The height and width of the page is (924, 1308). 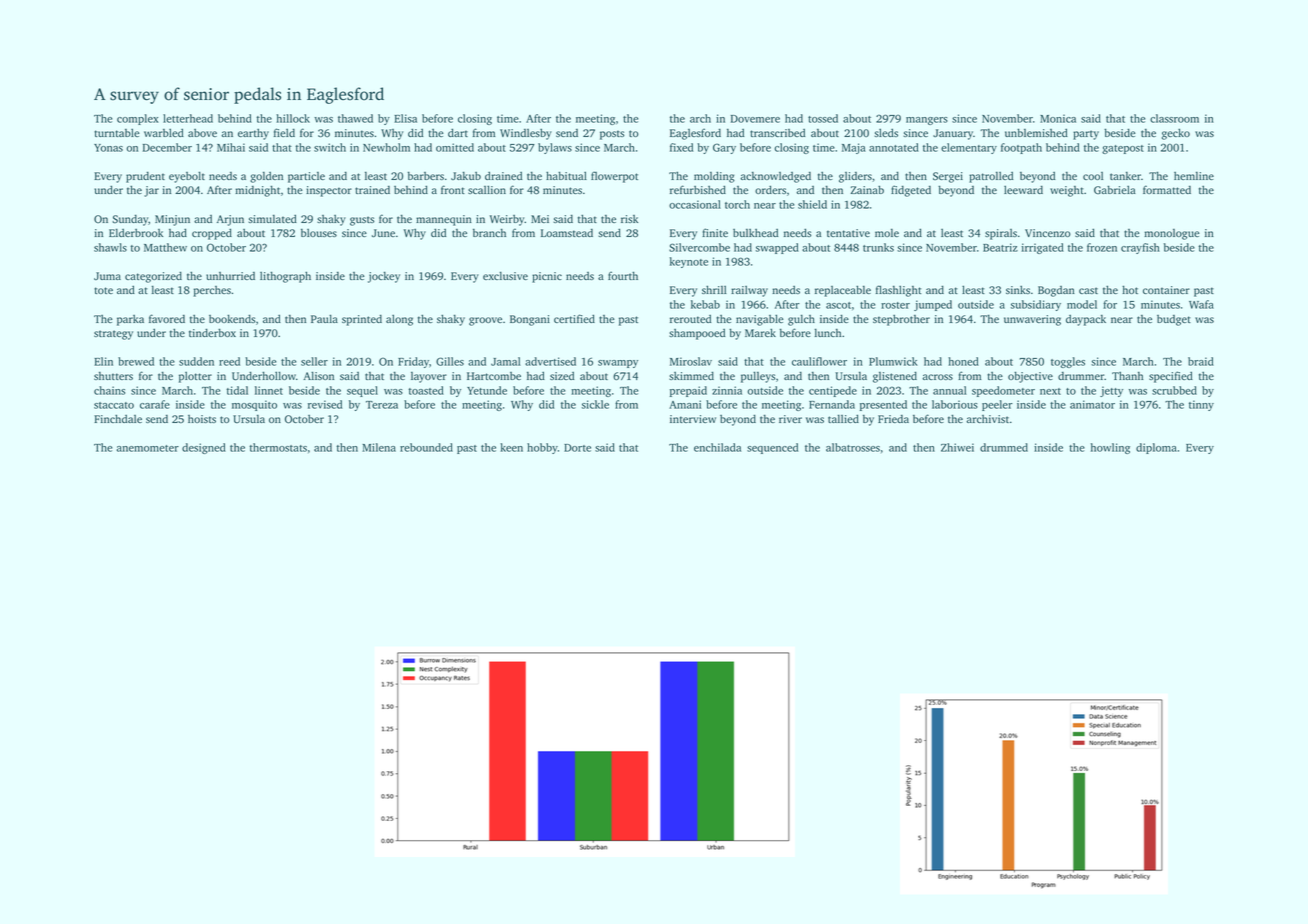 What do you see at coordinates (772, 448) in the page?
I see `sequenced` at bounding box center [772, 448].
